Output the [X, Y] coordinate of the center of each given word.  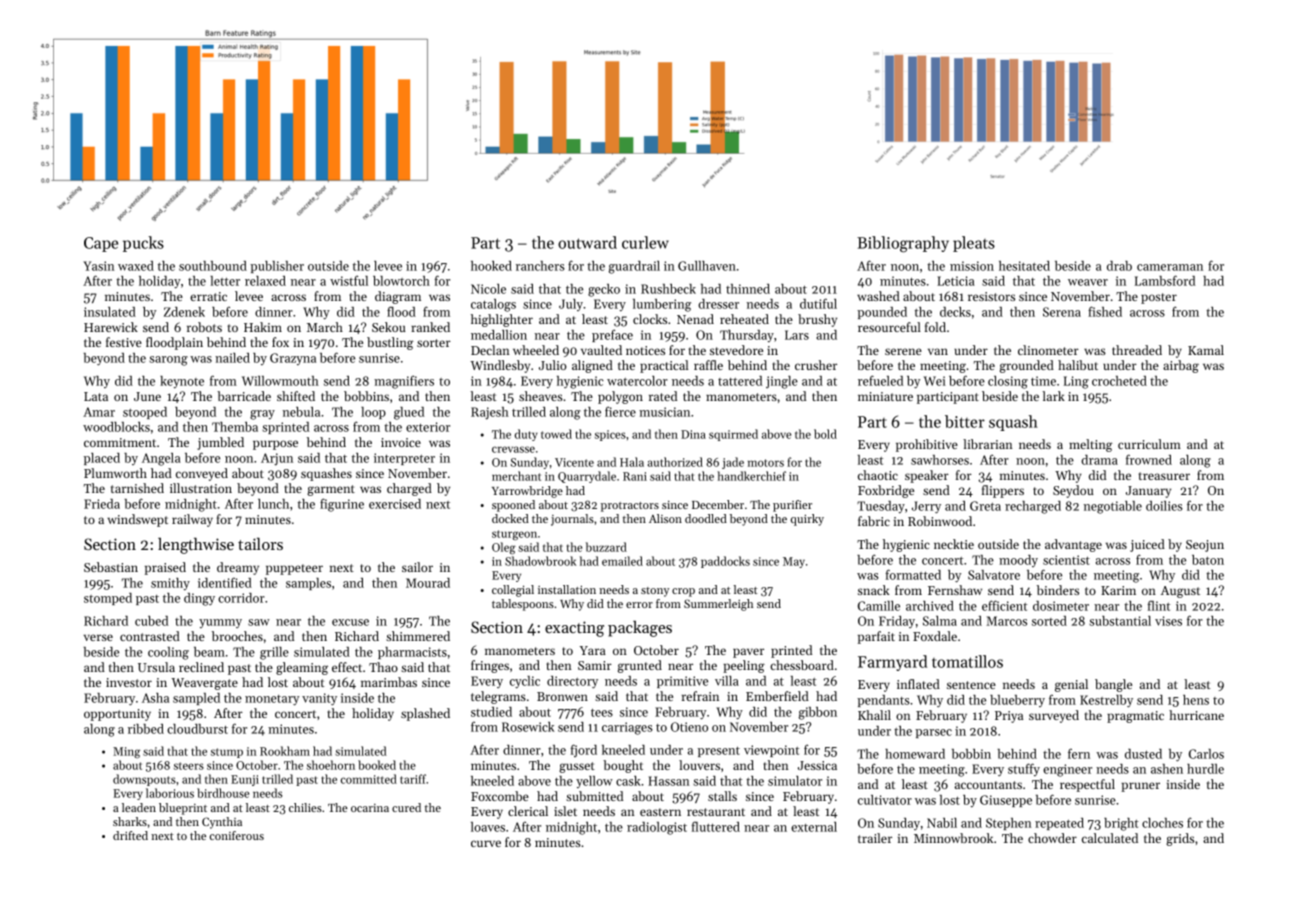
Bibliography [903, 244]
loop [373, 413]
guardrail [634, 267]
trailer [875, 838]
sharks [130, 821]
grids [1180, 839]
